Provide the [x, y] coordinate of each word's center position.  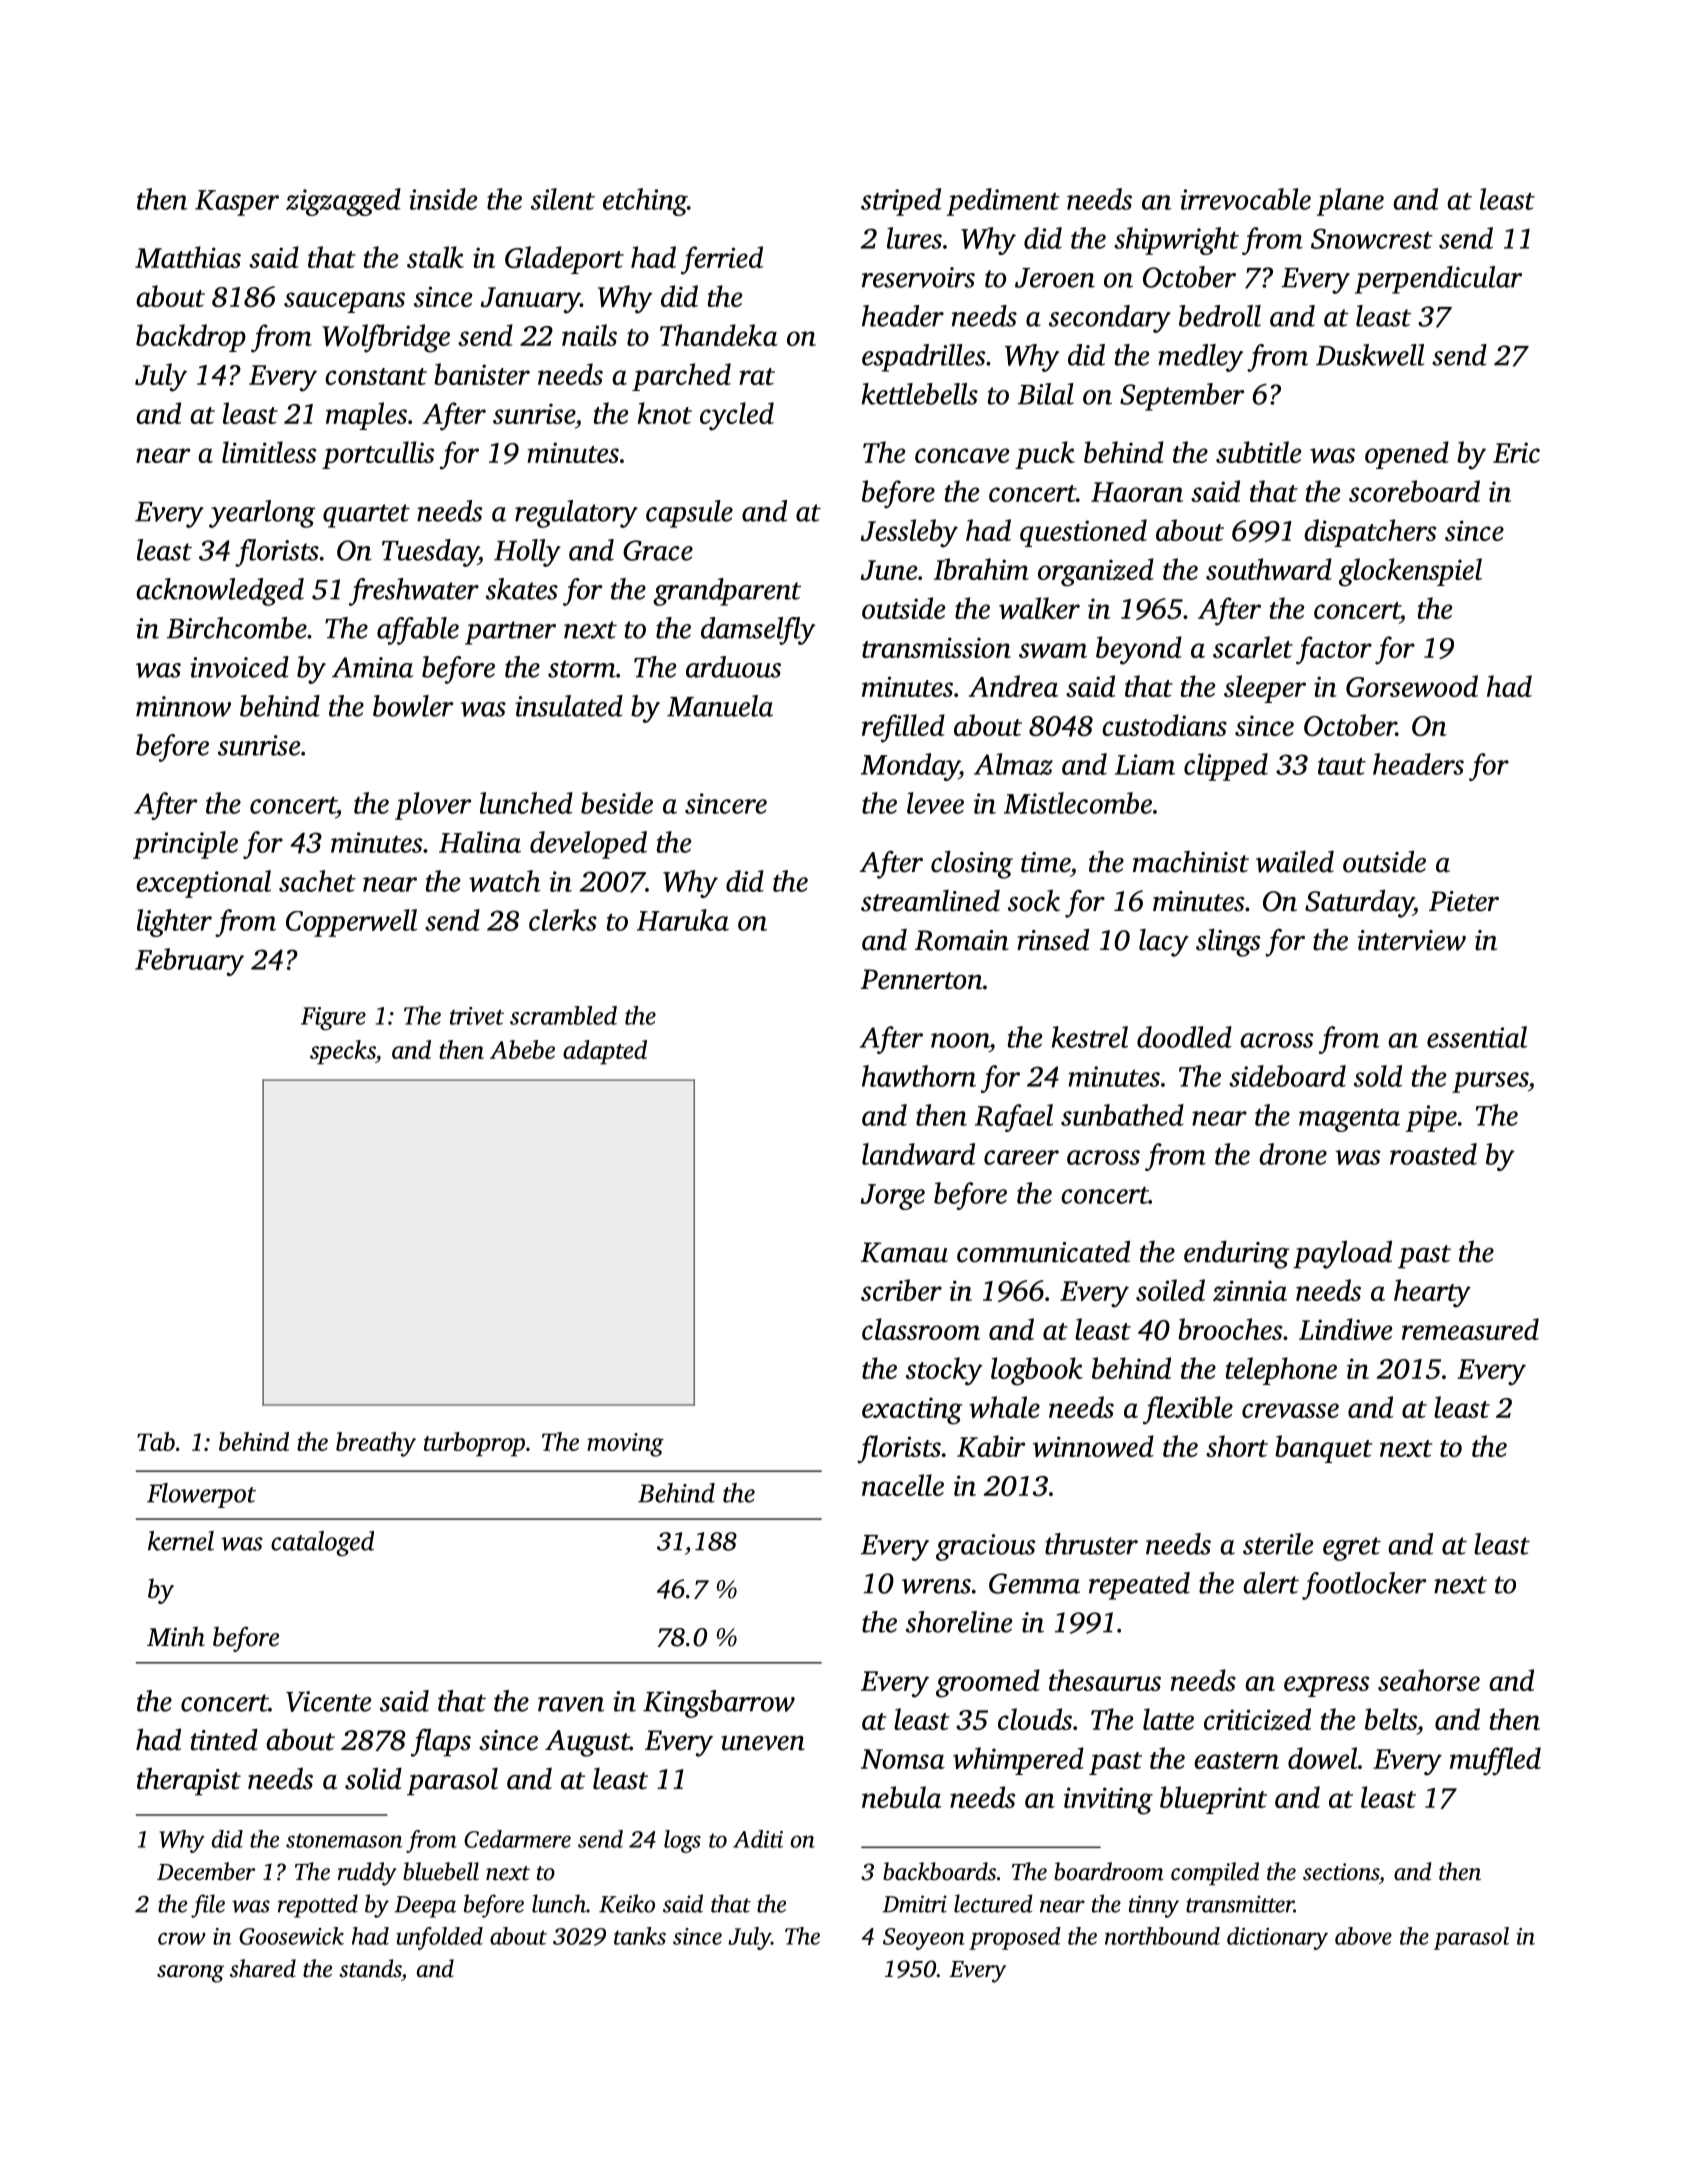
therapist [189, 1781]
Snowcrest [1372, 238]
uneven [763, 1743]
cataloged [322, 1543]
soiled [1170, 1290]
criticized [1257, 1719]
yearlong [262, 514]
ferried [722, 260]
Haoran [1137, 492]
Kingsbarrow [719, 1704]
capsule [689, 514]
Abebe [522, 1049]
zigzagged [343, 202]
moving [625, 1445]
